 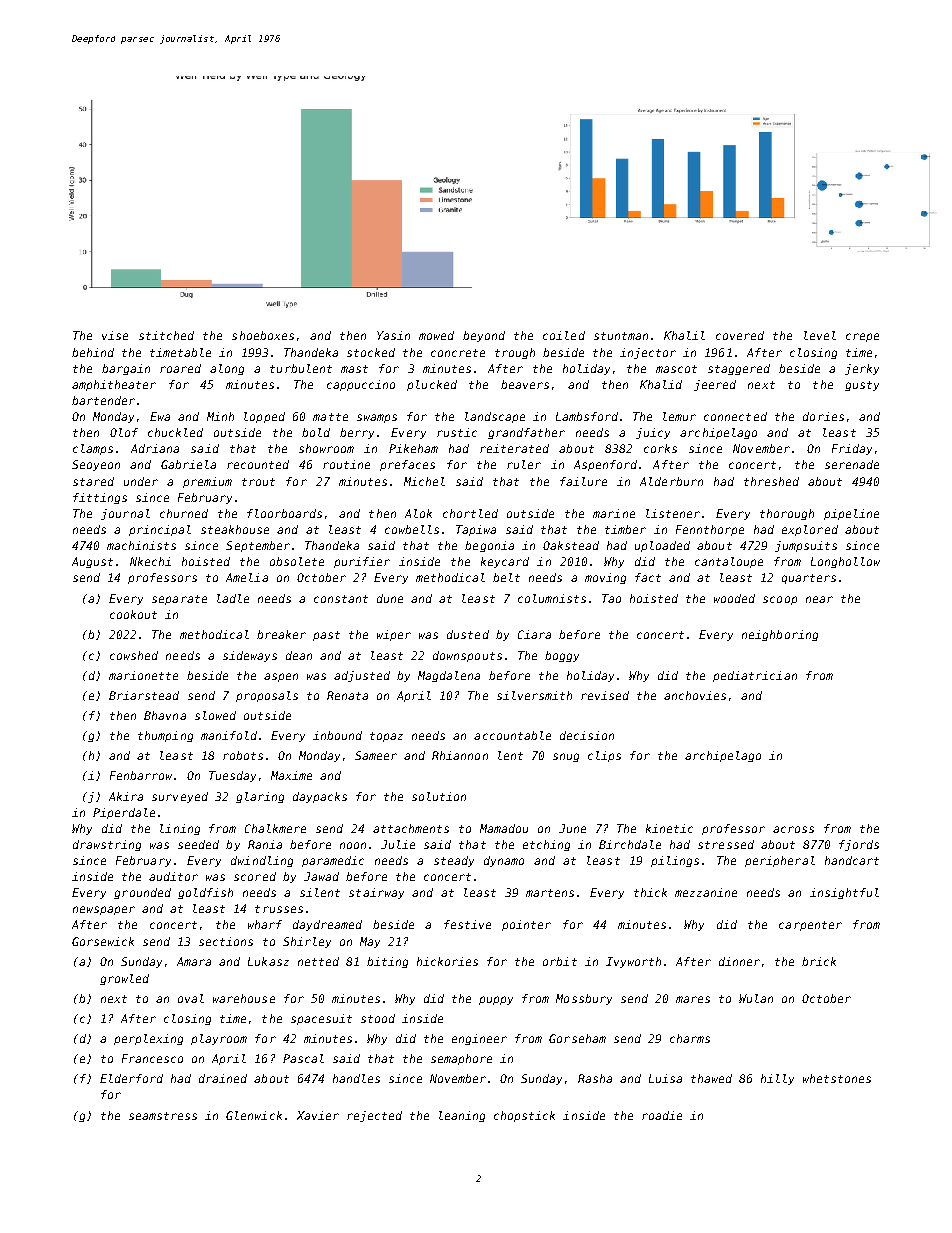 I want to click on shoeboxes, so click(x=263, y=335).
